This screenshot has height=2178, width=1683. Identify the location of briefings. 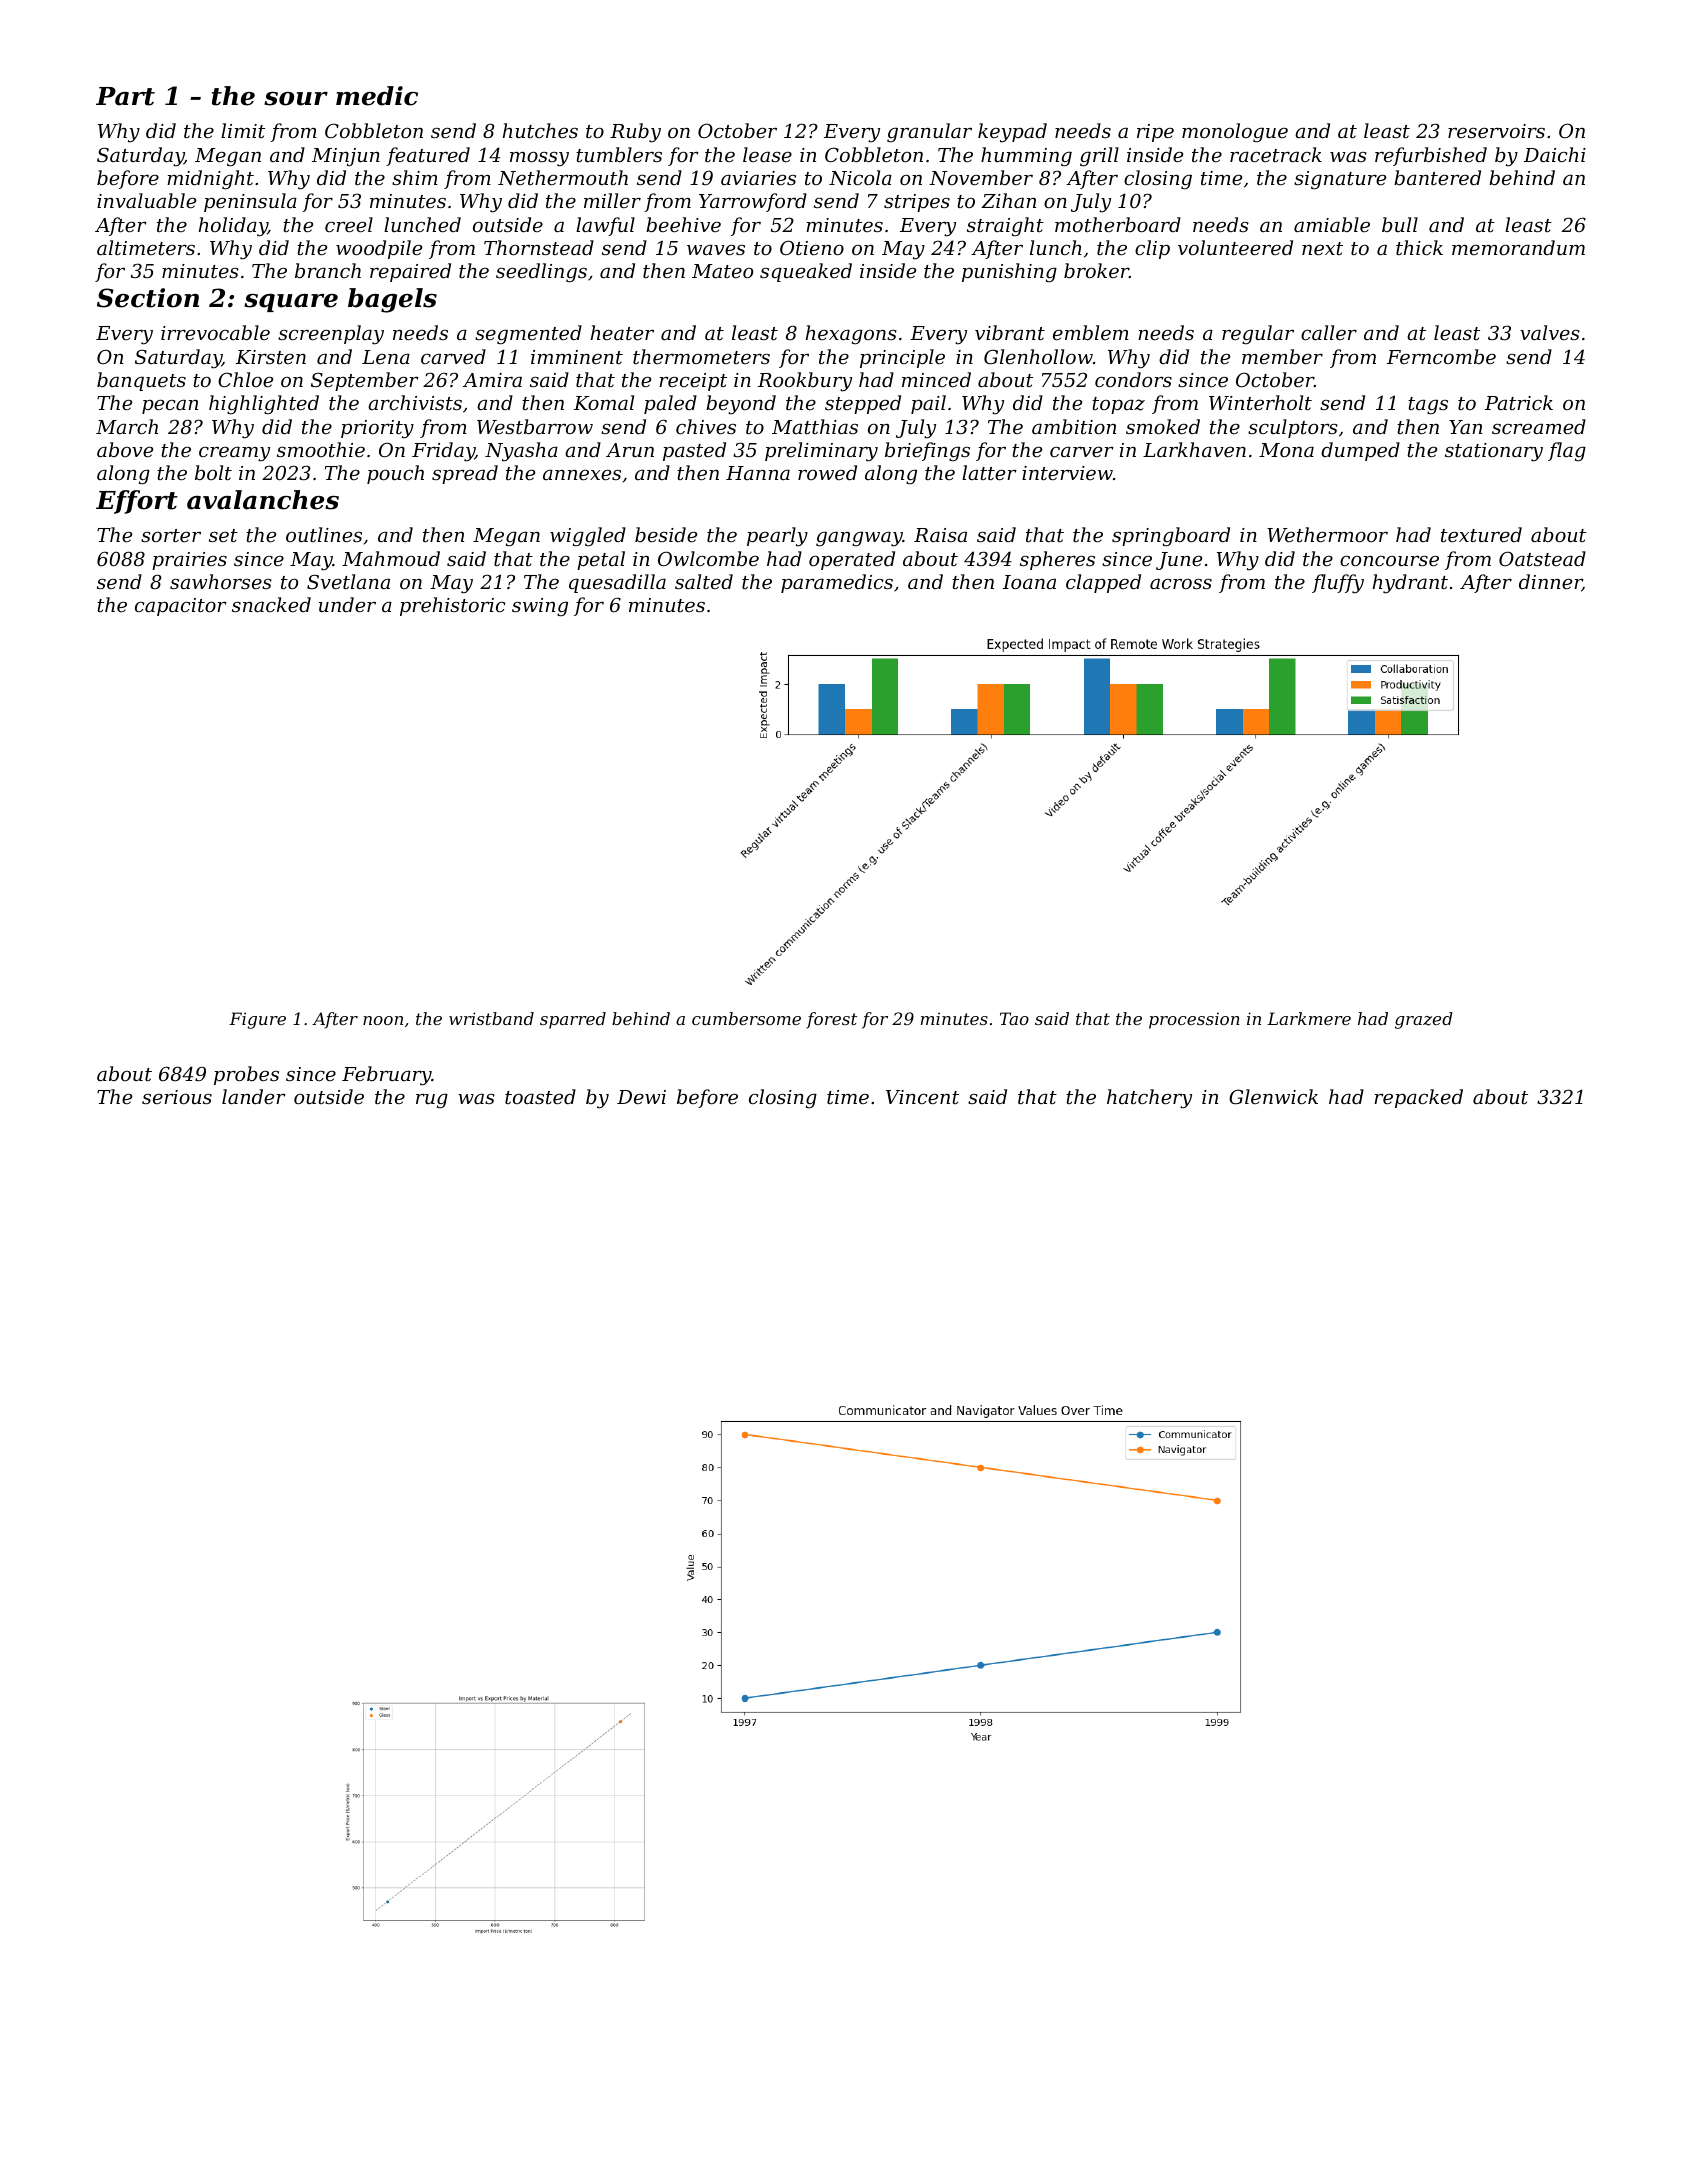
(927, 451).
